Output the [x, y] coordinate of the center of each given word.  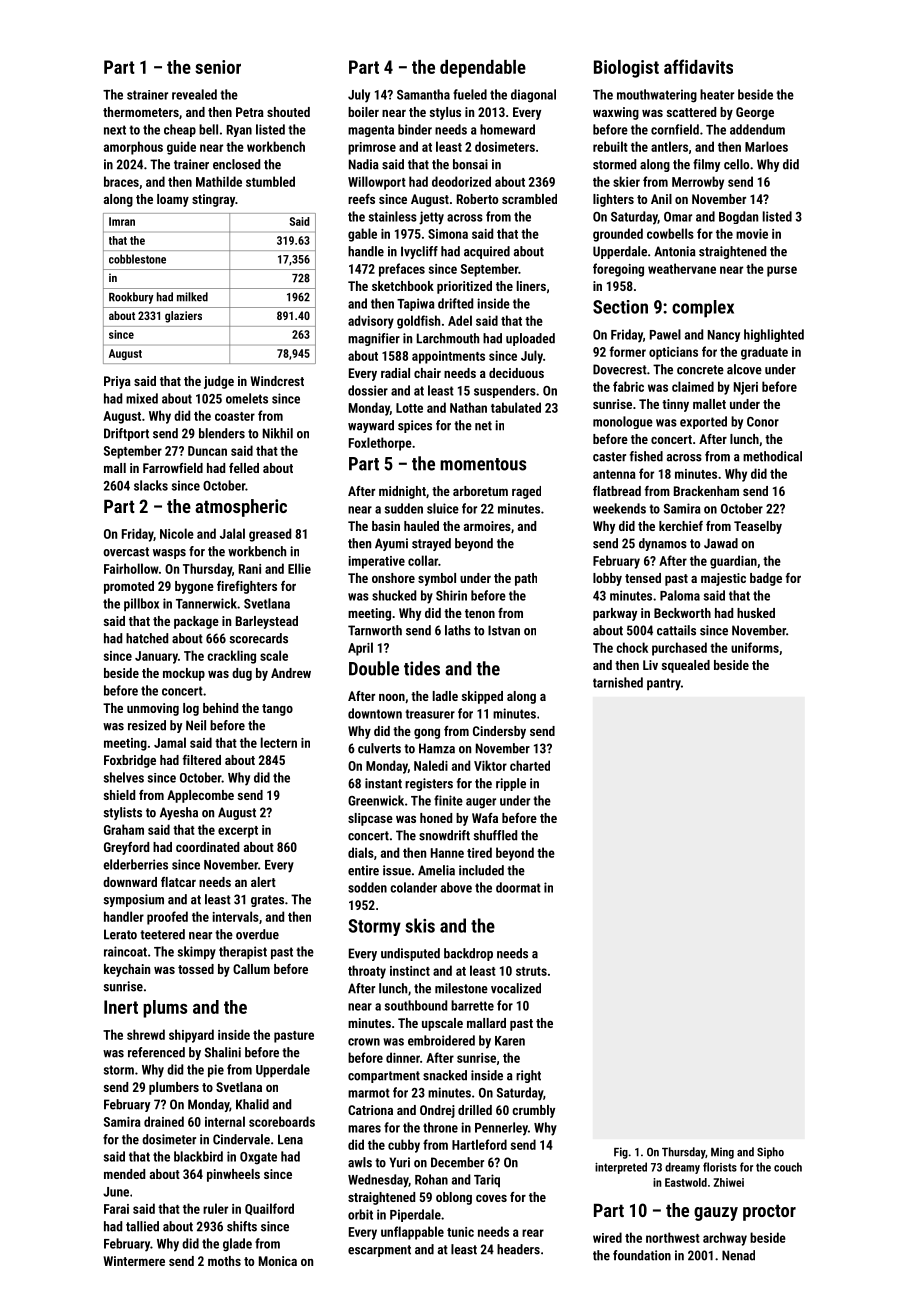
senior [218, 67]
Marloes [766, 146]
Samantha [423, 94]
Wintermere [134, 1261]
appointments [448, 357]
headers [518, 1249]
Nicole [177, 533]
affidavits [698, 66]
